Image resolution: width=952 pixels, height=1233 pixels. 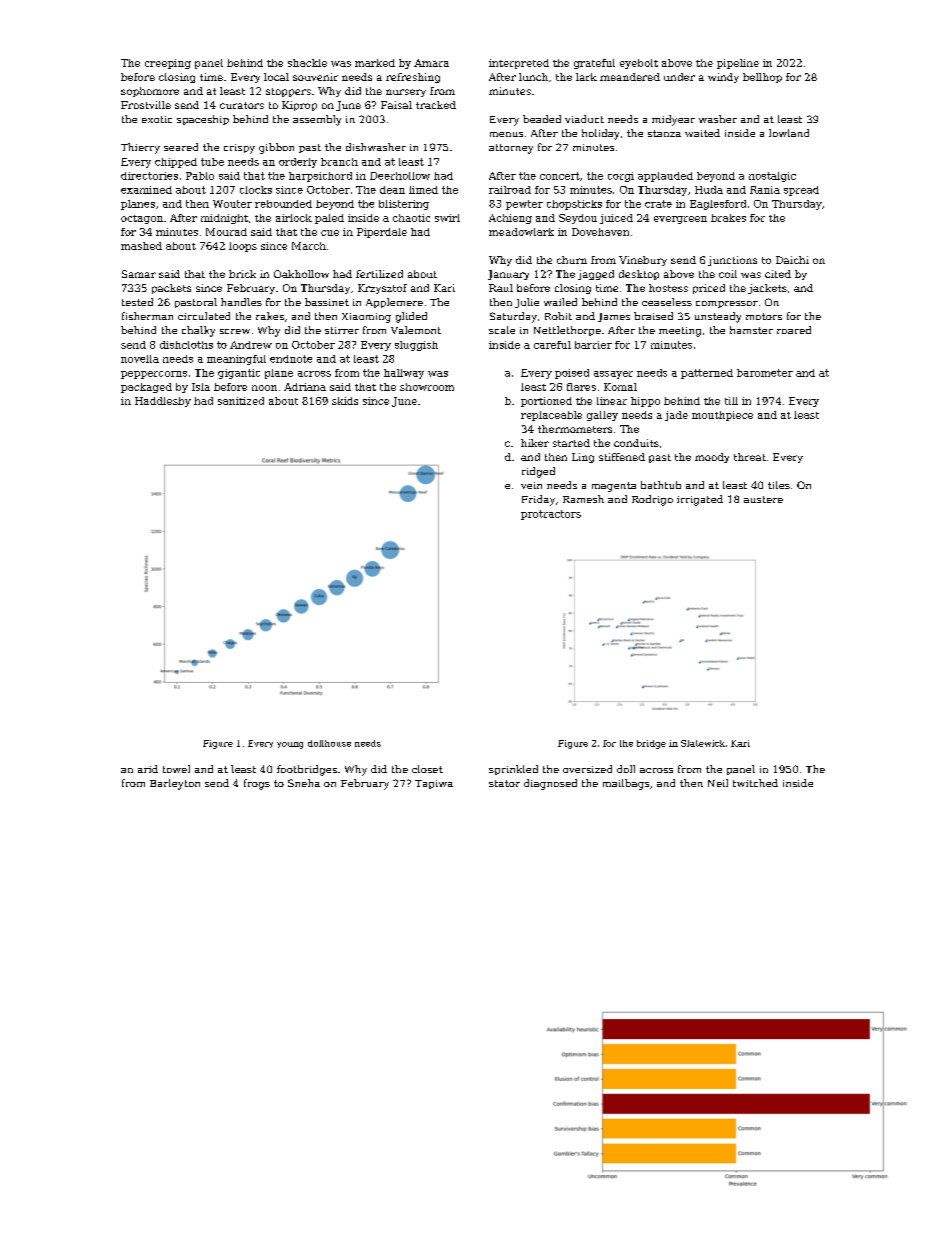 I want to click on mashed, so click(x=141, y=246).
